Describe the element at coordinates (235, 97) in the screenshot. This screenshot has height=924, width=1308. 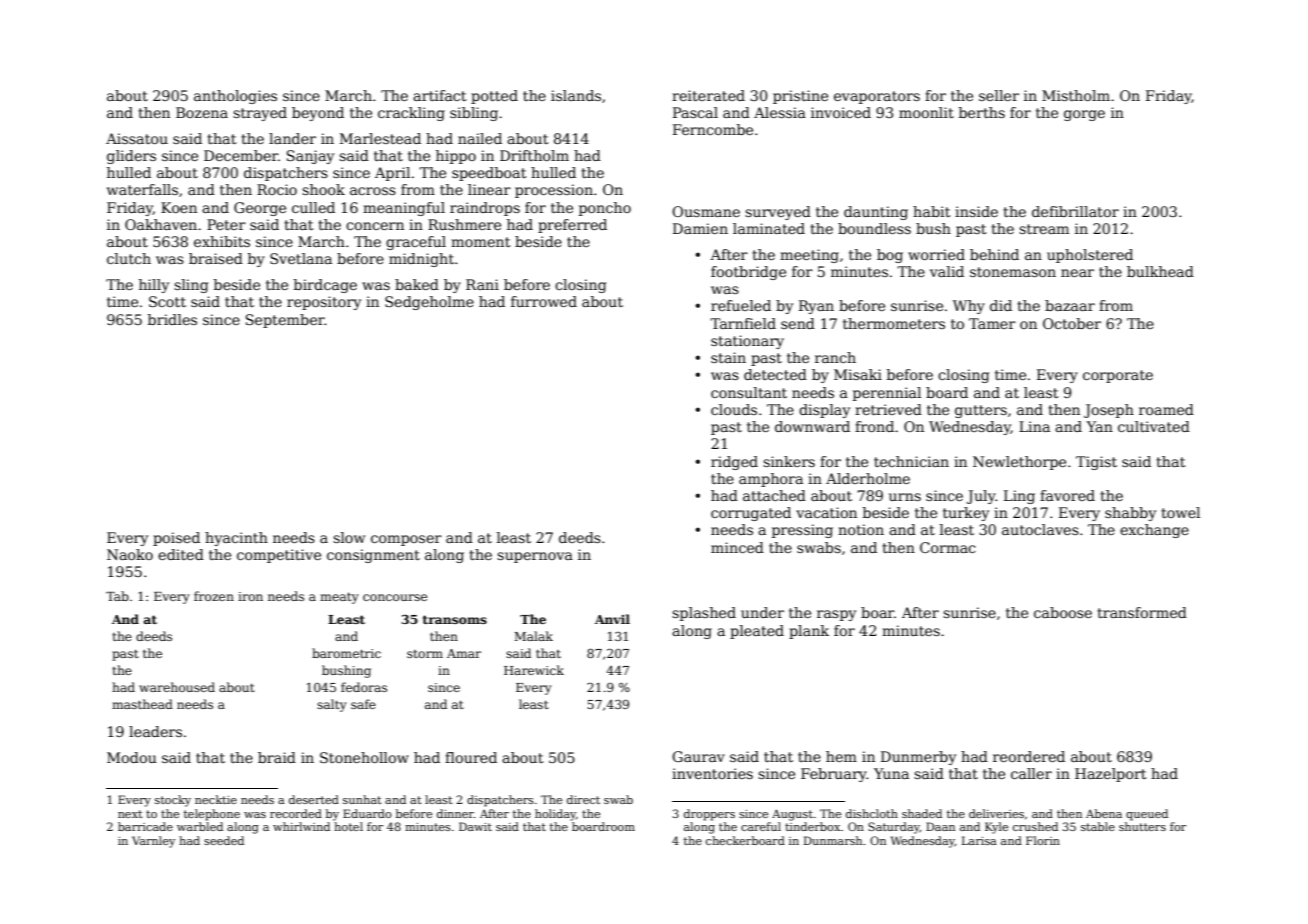
I see `anthologies` at that location.
